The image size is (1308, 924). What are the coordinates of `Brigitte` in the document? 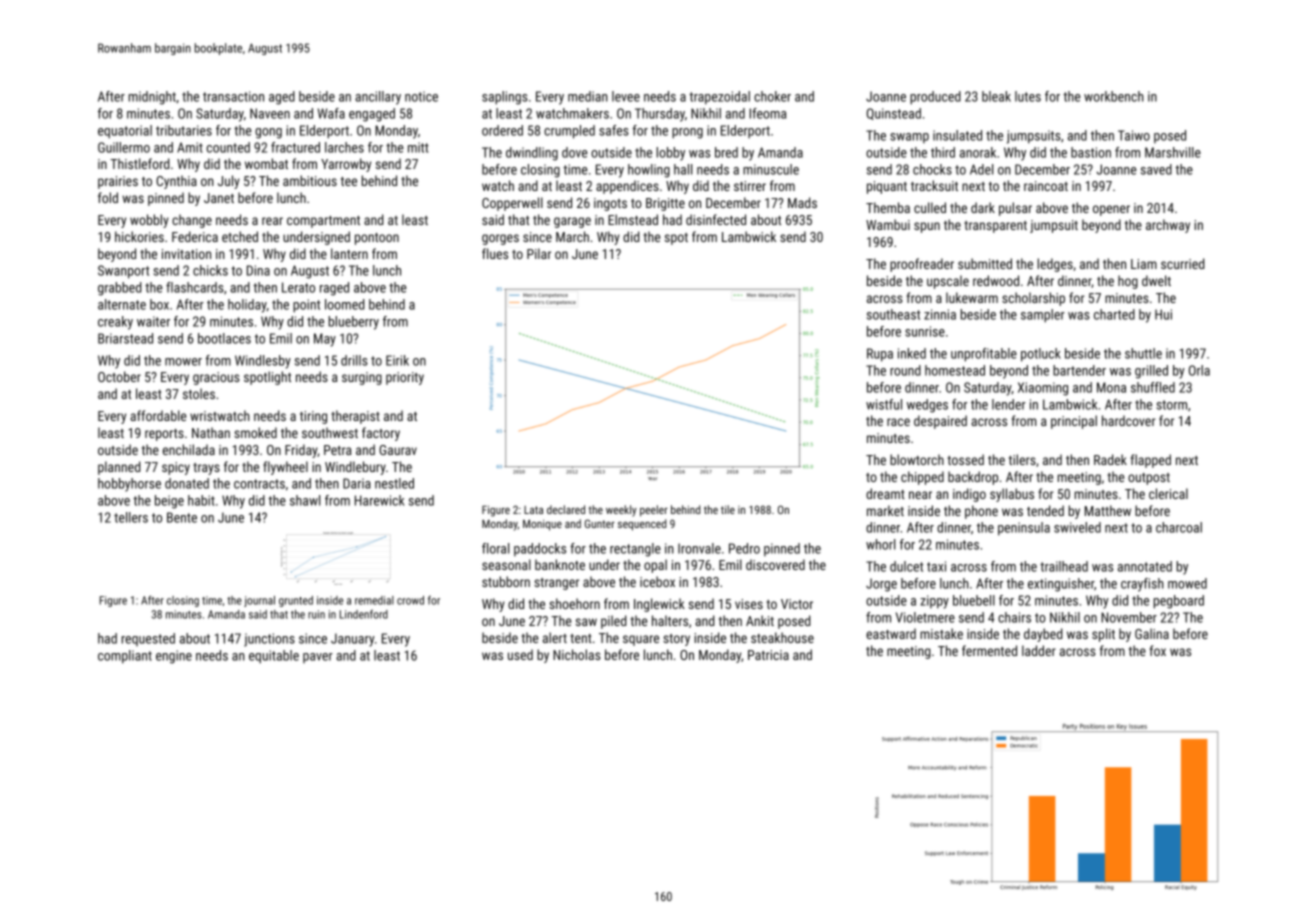 It's located at (665, 204).
